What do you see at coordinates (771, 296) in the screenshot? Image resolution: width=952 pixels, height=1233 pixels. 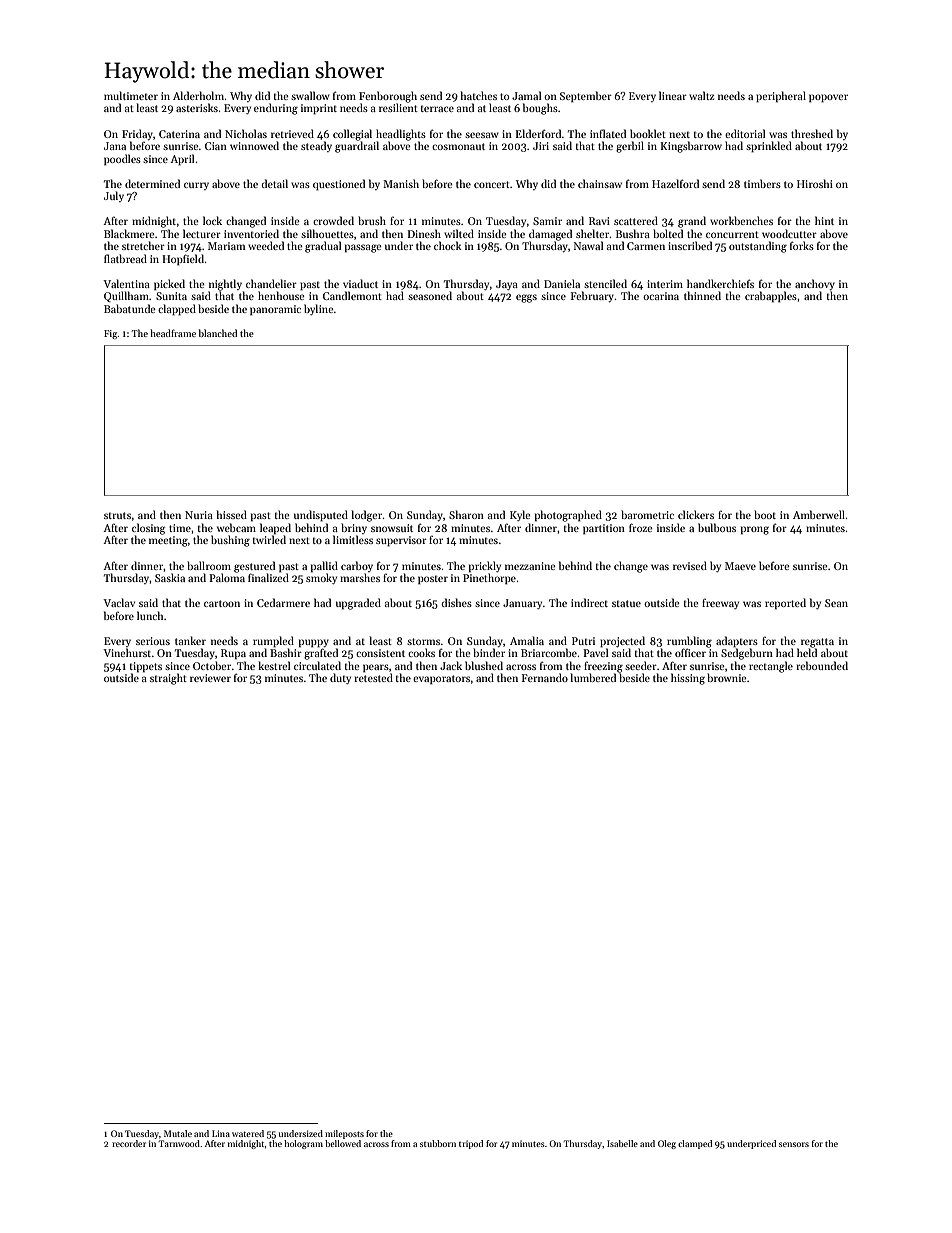 I see `crabapples` at bounding box center [771, 296].
